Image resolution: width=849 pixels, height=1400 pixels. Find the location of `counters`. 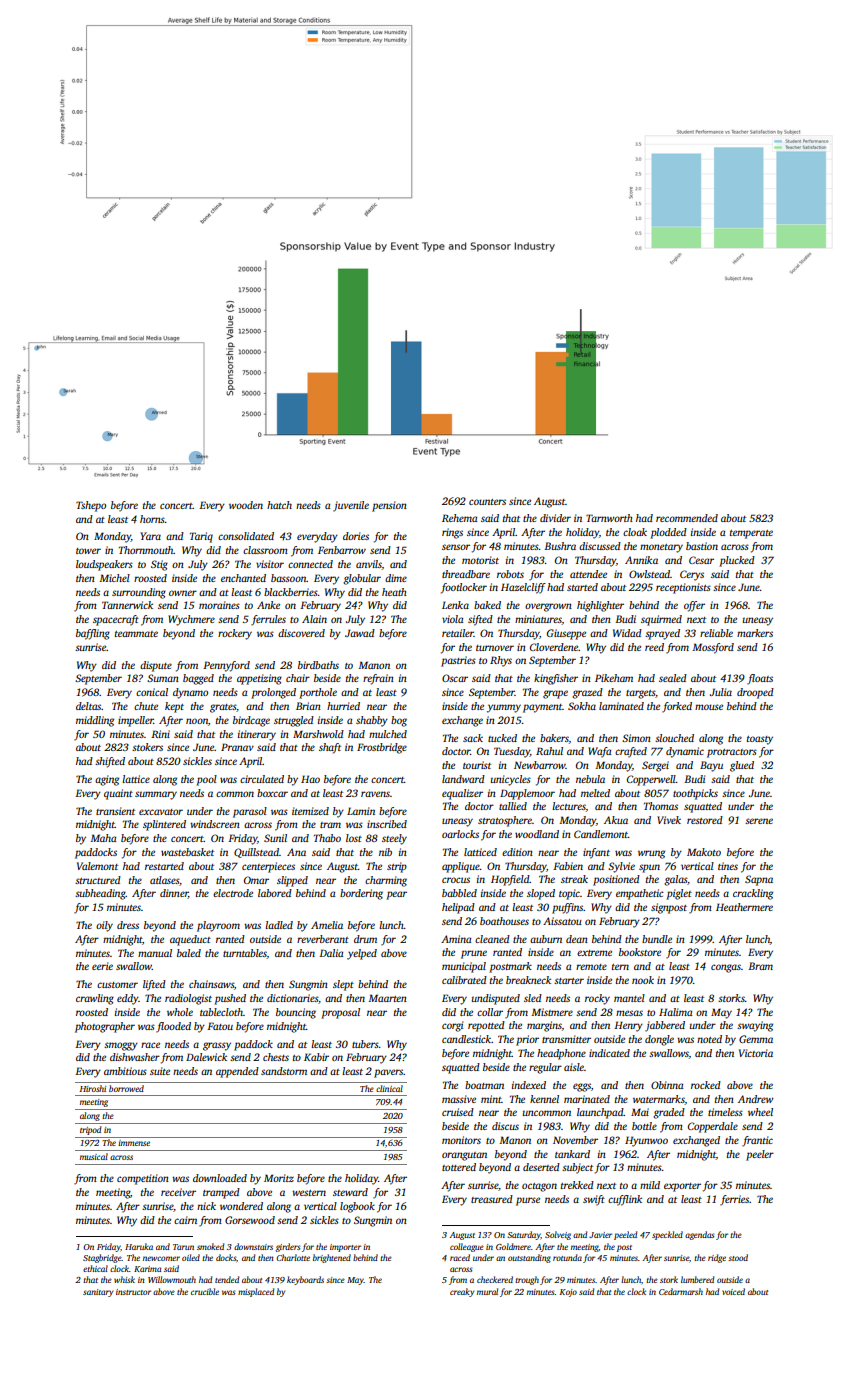

counters is located at coordinates (487, 502).
